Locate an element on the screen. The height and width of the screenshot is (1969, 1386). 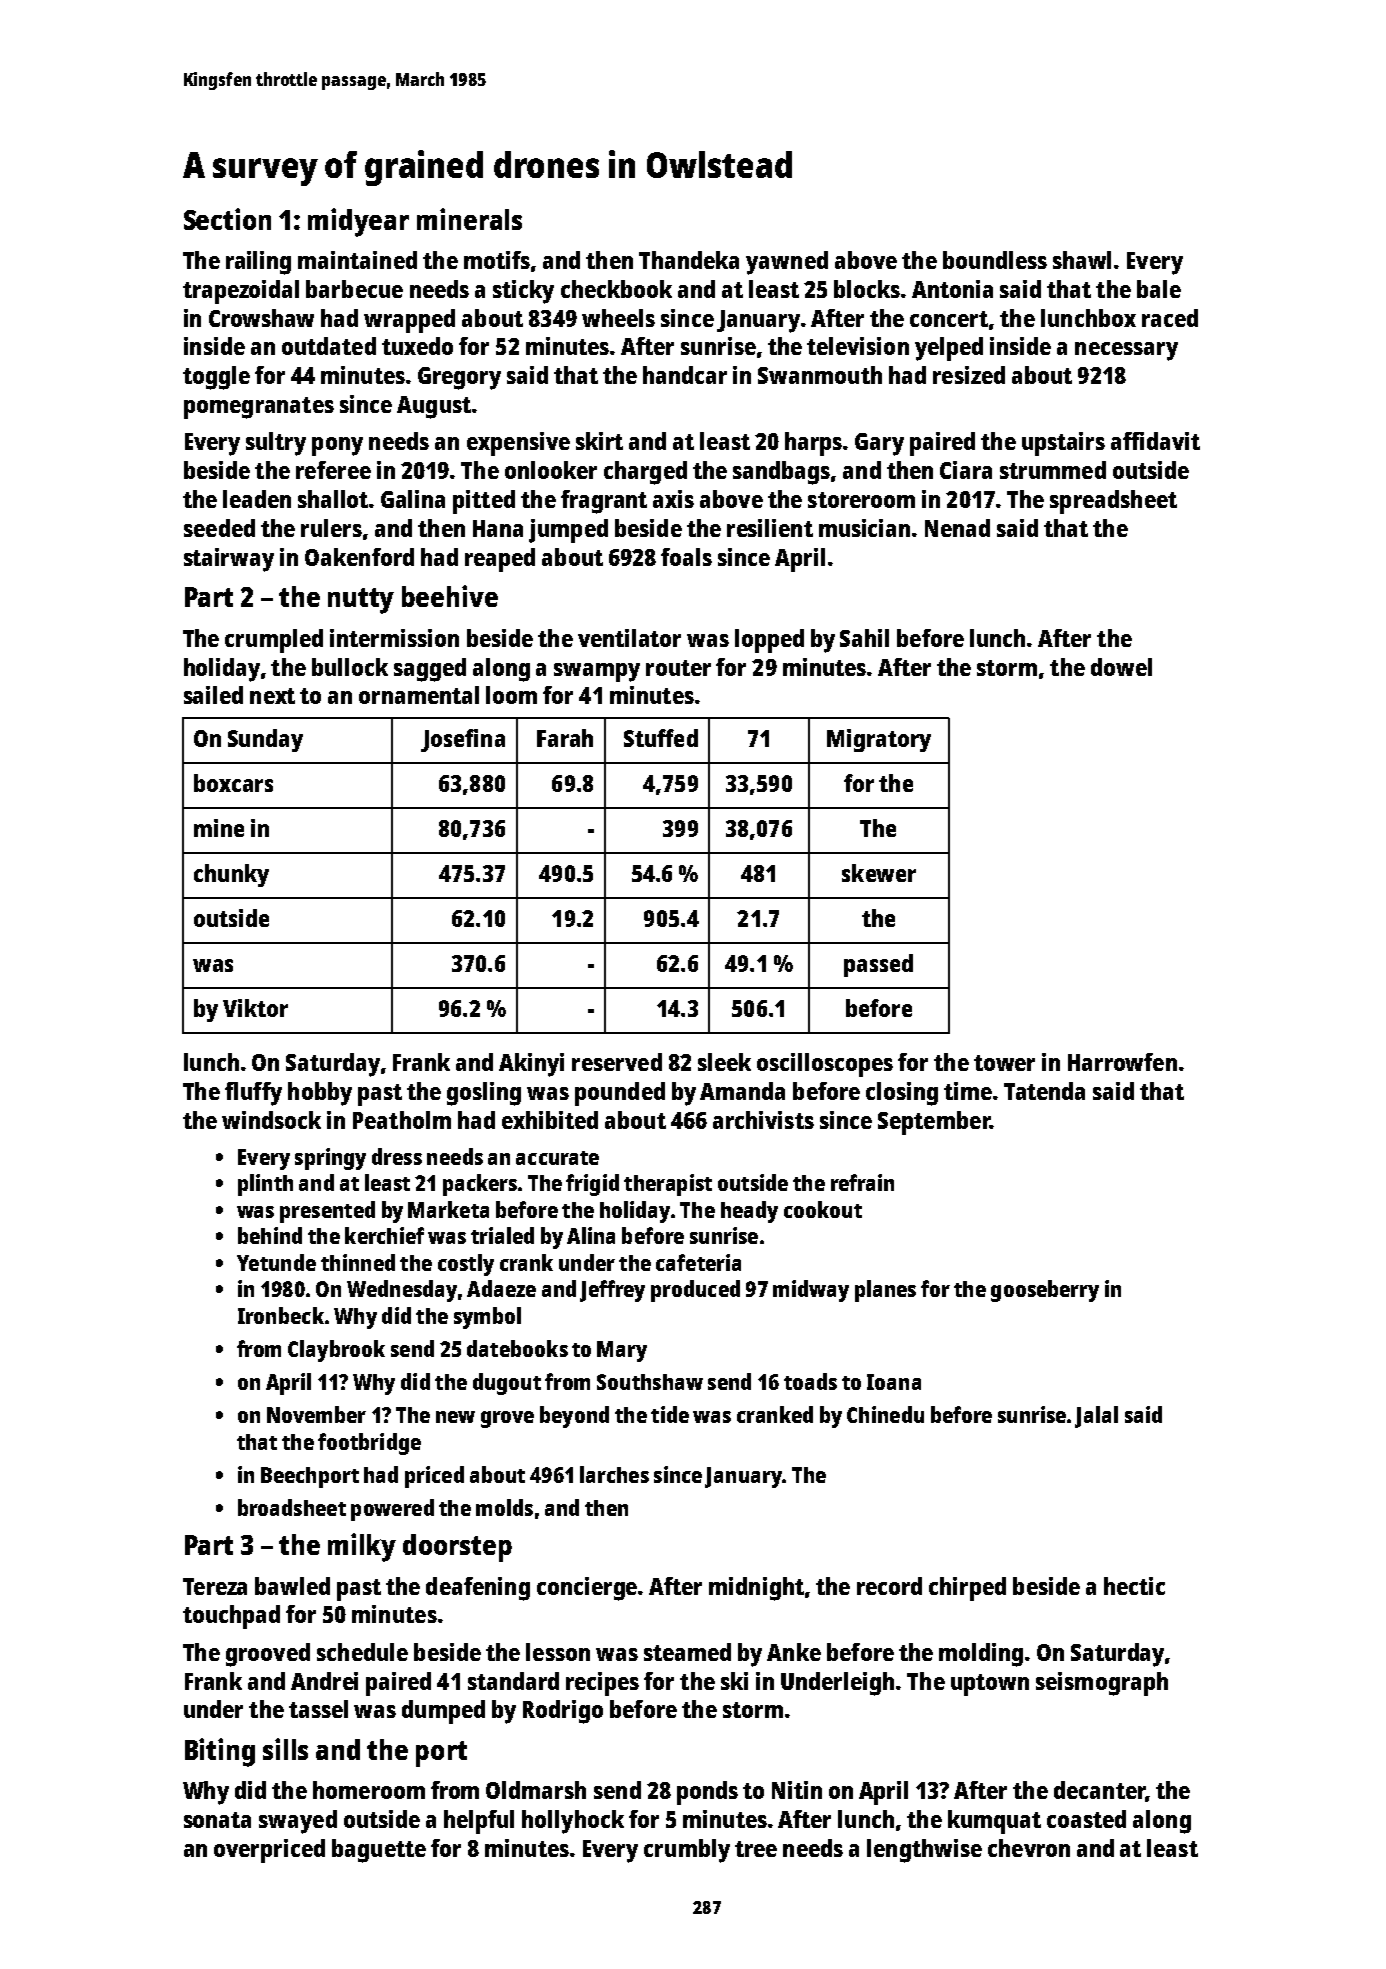
lengthwise is located at coordinates (924, 1851).
